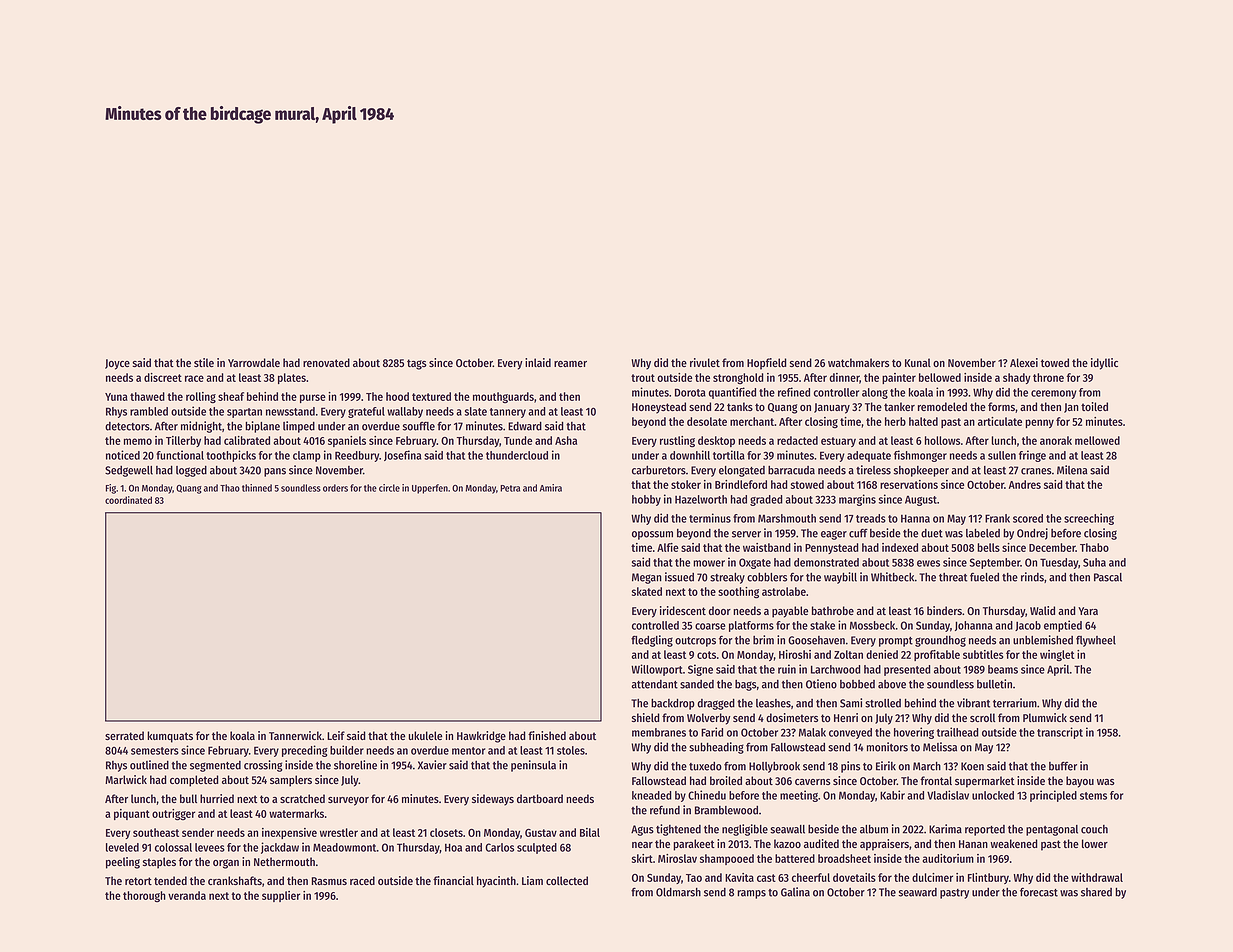 The image size is (1233, 952). Describe the element at coordinates (1096, 892) in the page. I see `shared` at that location.
